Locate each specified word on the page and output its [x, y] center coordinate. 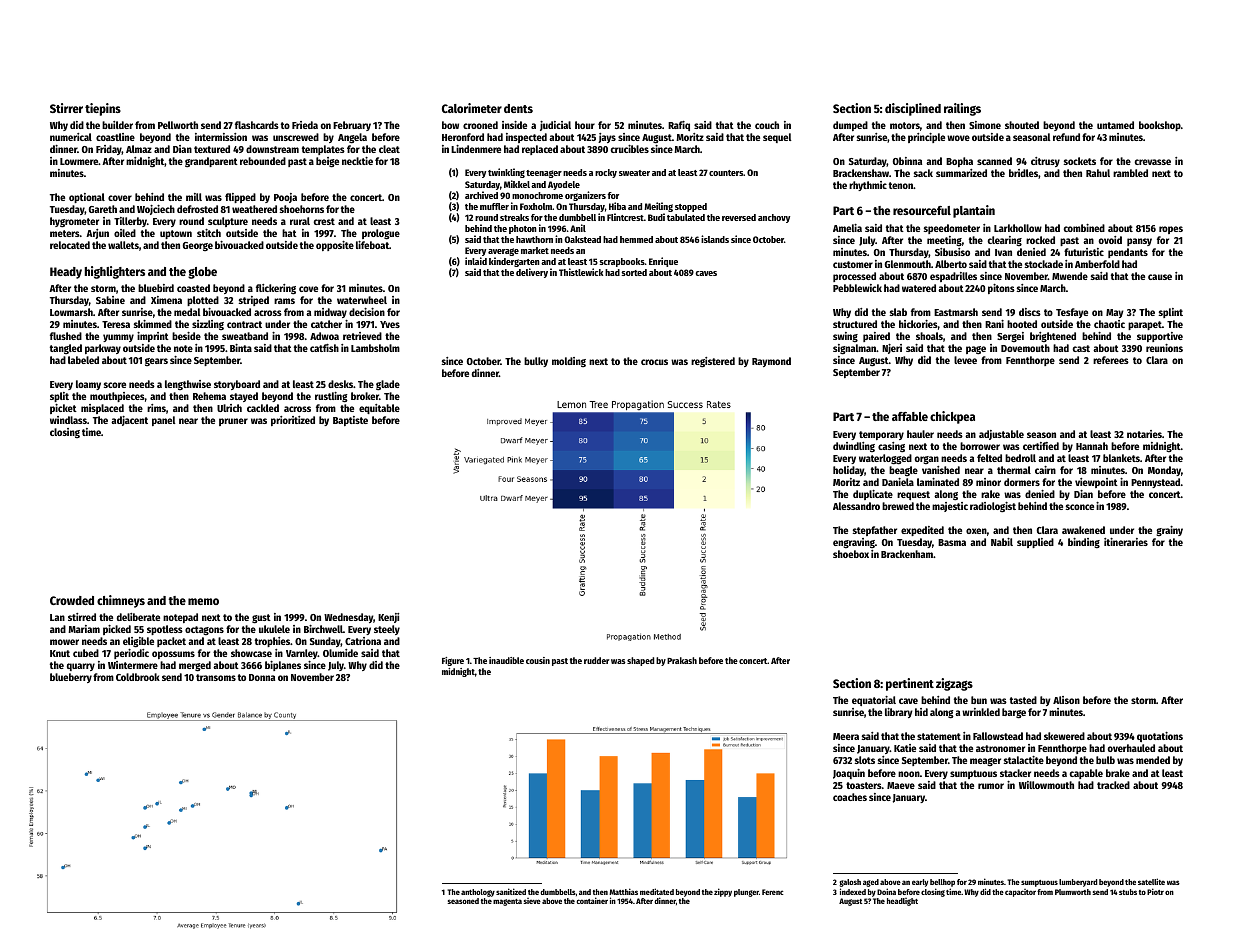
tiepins [103, 109]
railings [962, 109]
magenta [507, 902]
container [592, 900]
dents [518, 108]
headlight [902, 902]
